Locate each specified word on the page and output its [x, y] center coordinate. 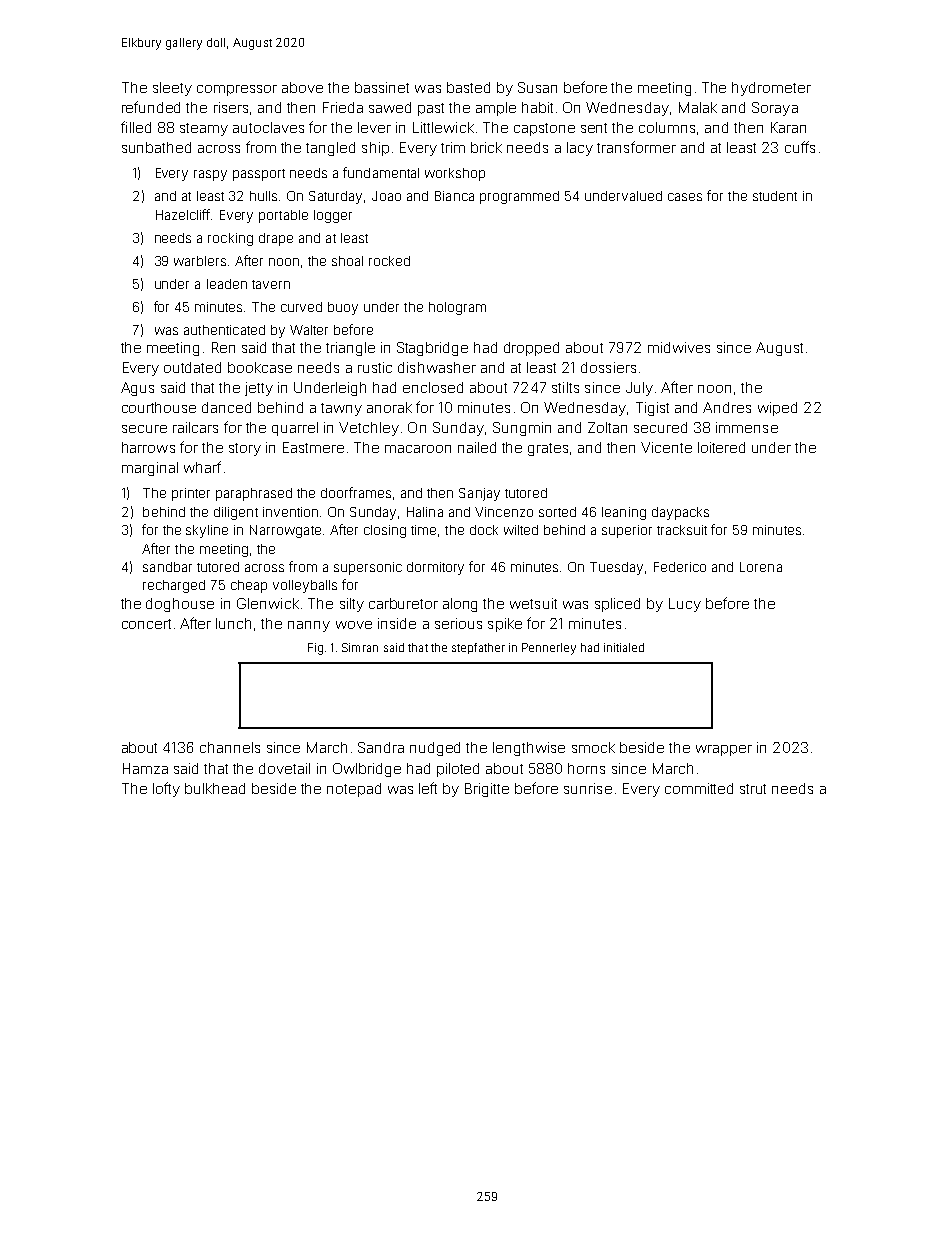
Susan [537, 87]
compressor [237, 90]
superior [627, 531]
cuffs [800, 147]
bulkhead [215, 788]
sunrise [588, 788]
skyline [207, 531]
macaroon [418, 449]
